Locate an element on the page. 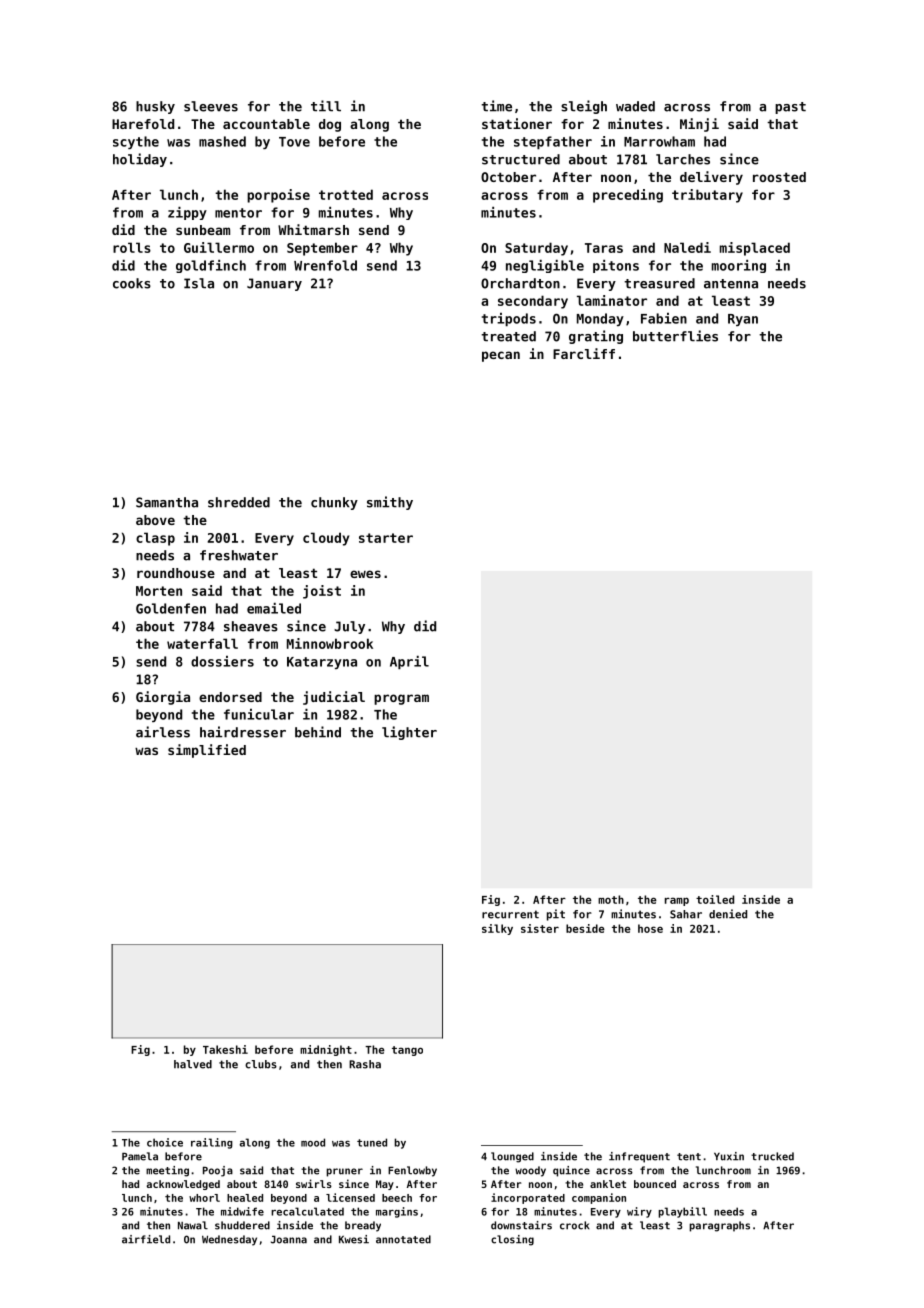 This page has width=924, height=1308. time is located at coordinates (496, 106).
